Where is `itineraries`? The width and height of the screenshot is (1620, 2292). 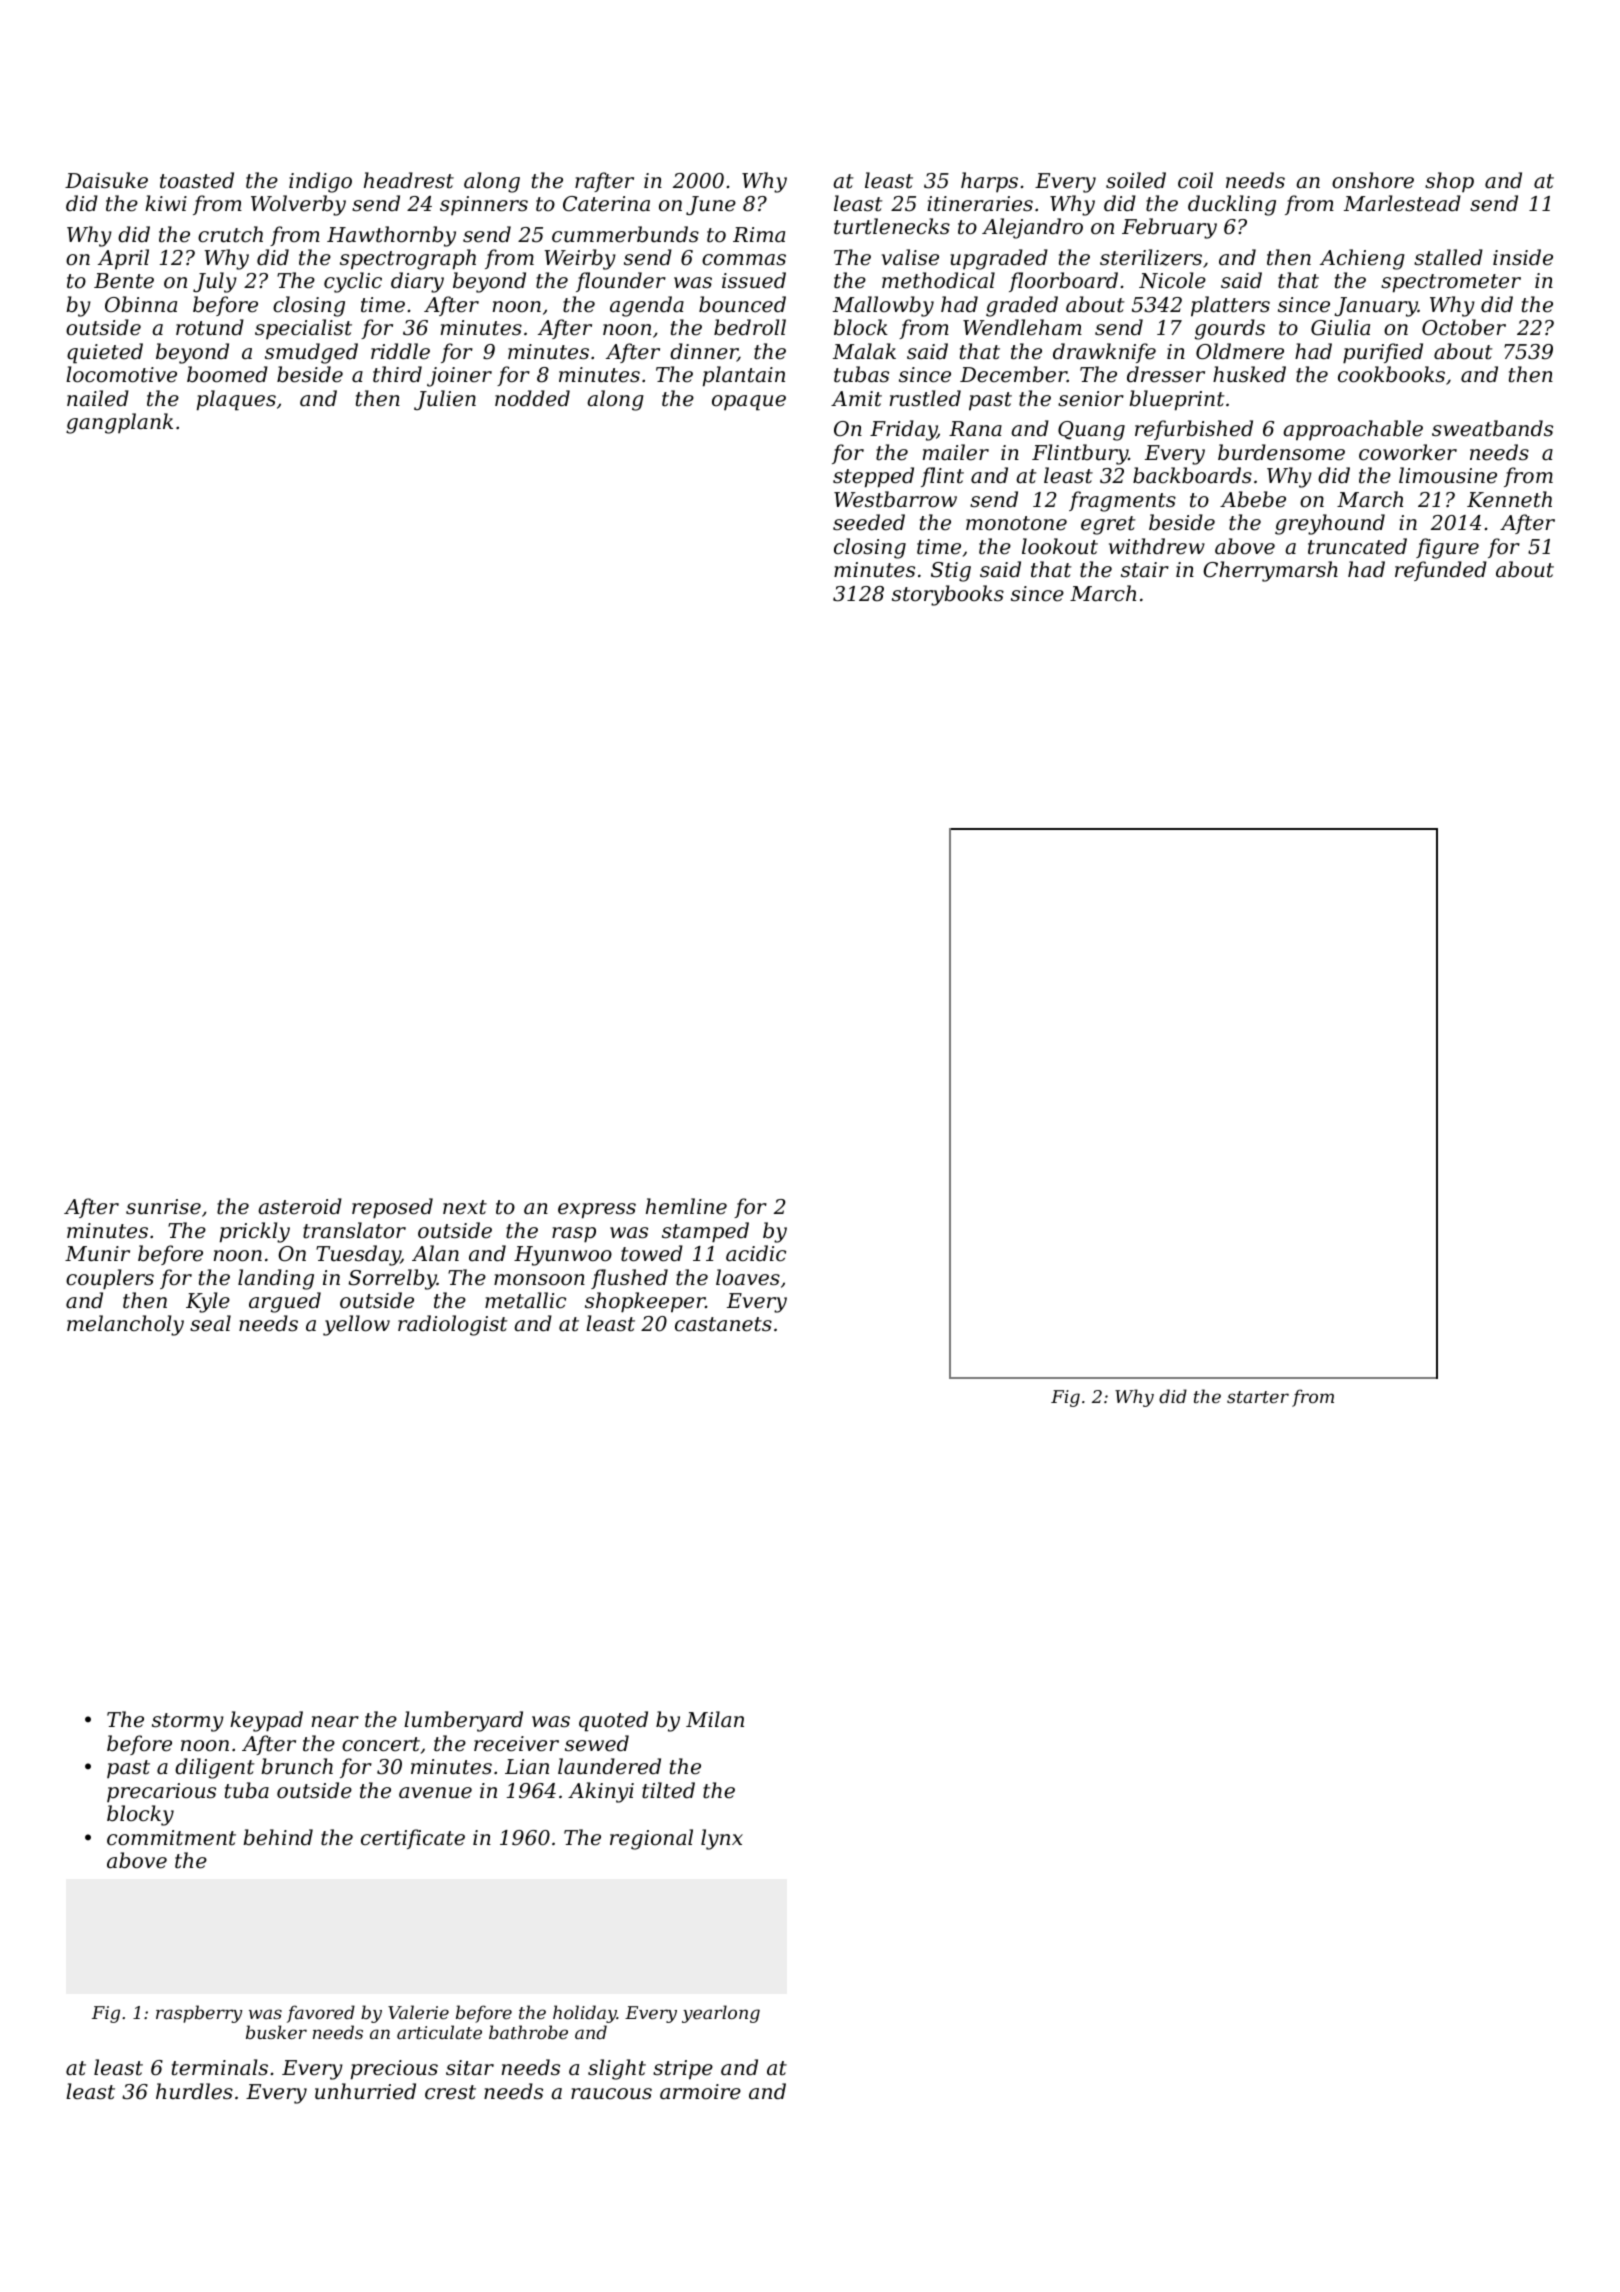 itineraries is located at coordinates (980, 204).
